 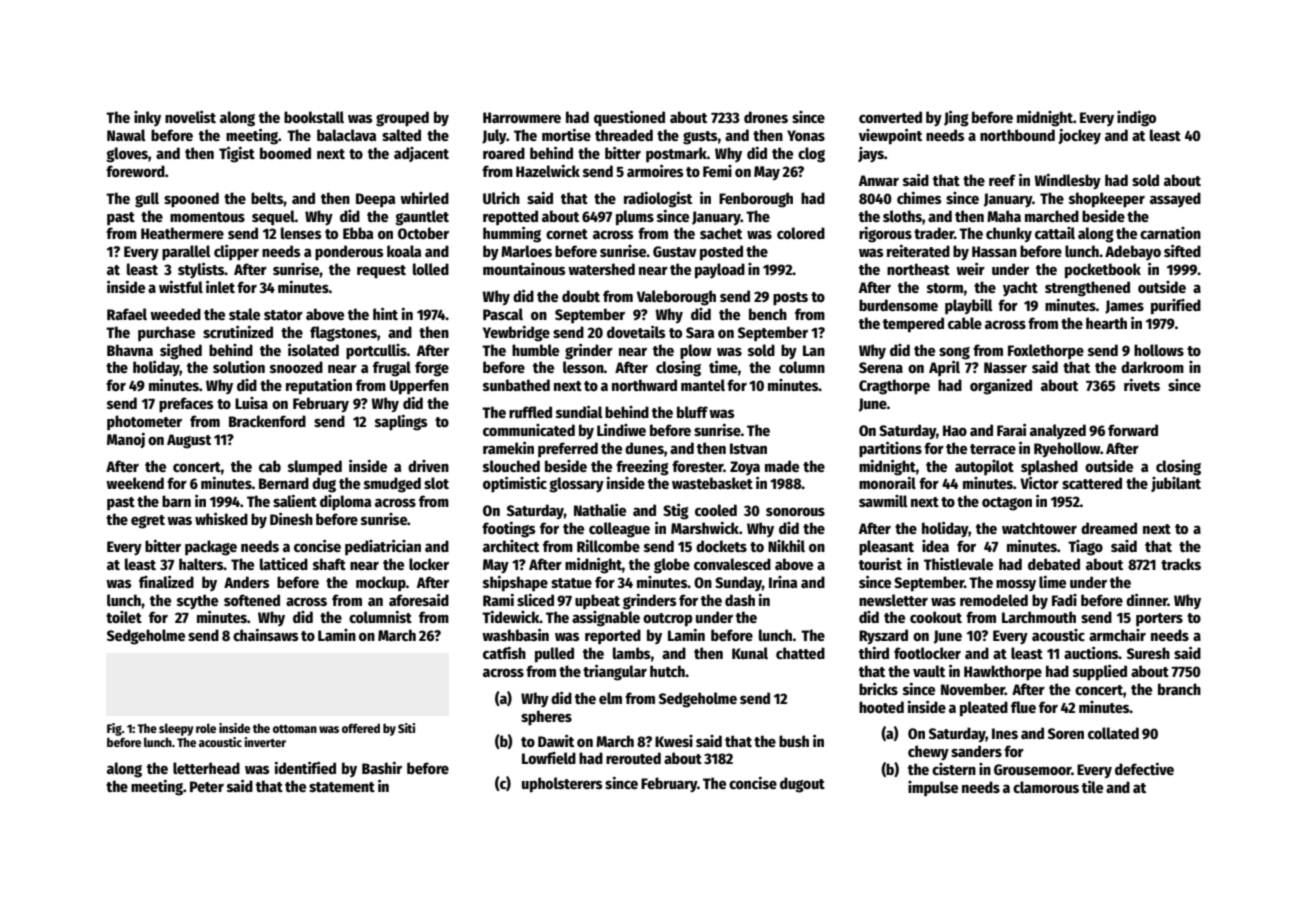 I want to click on flue, so click(x=1023, y=707).
